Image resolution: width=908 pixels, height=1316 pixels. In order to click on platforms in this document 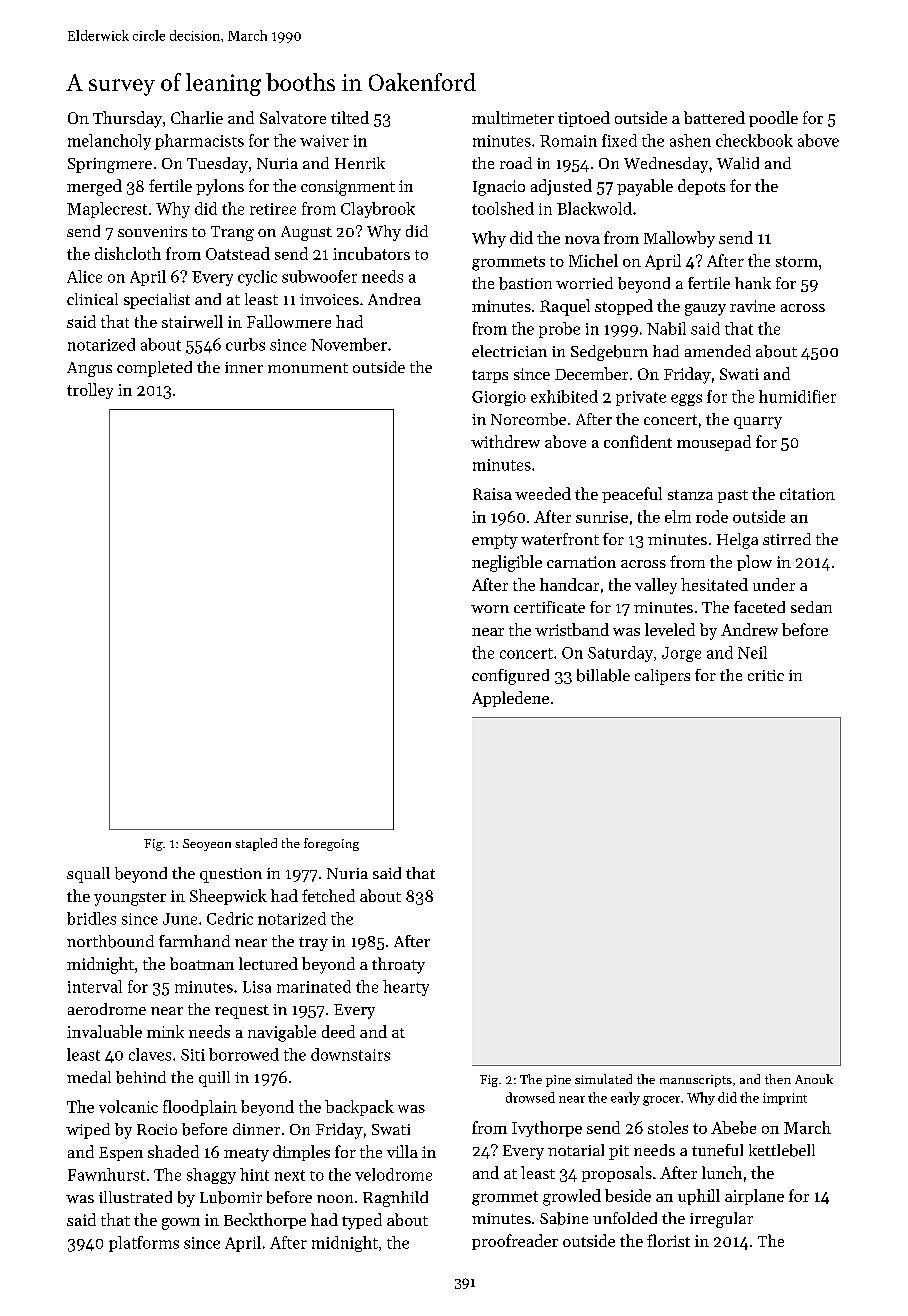, I will do `click(144, 1244)`.
